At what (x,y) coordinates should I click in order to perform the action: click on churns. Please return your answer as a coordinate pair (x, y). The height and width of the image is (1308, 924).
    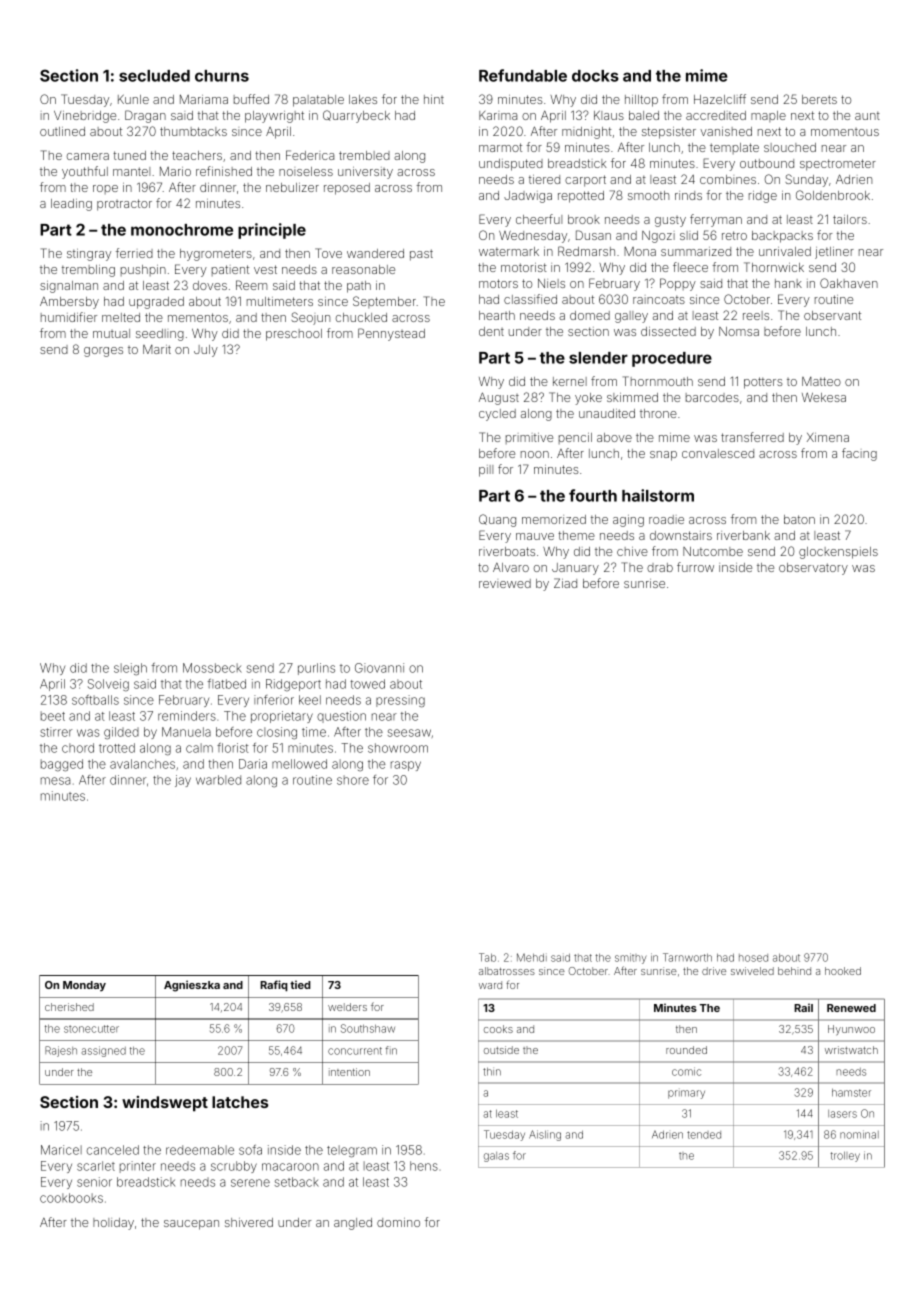
    Looking at the image, I should click on (222, 76).
